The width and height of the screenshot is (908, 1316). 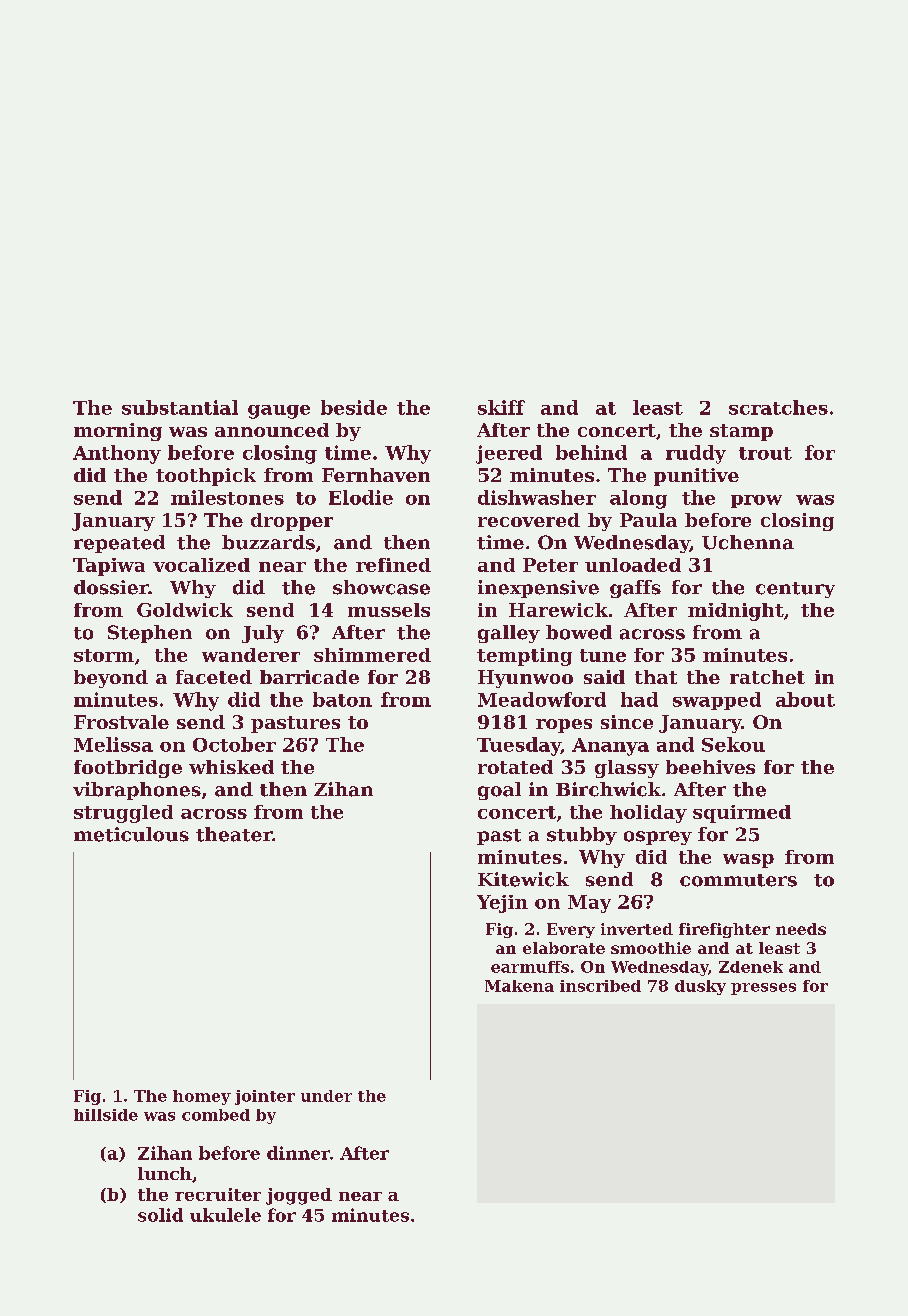 I want to click on buzzards, so click(x=268, y=542).
